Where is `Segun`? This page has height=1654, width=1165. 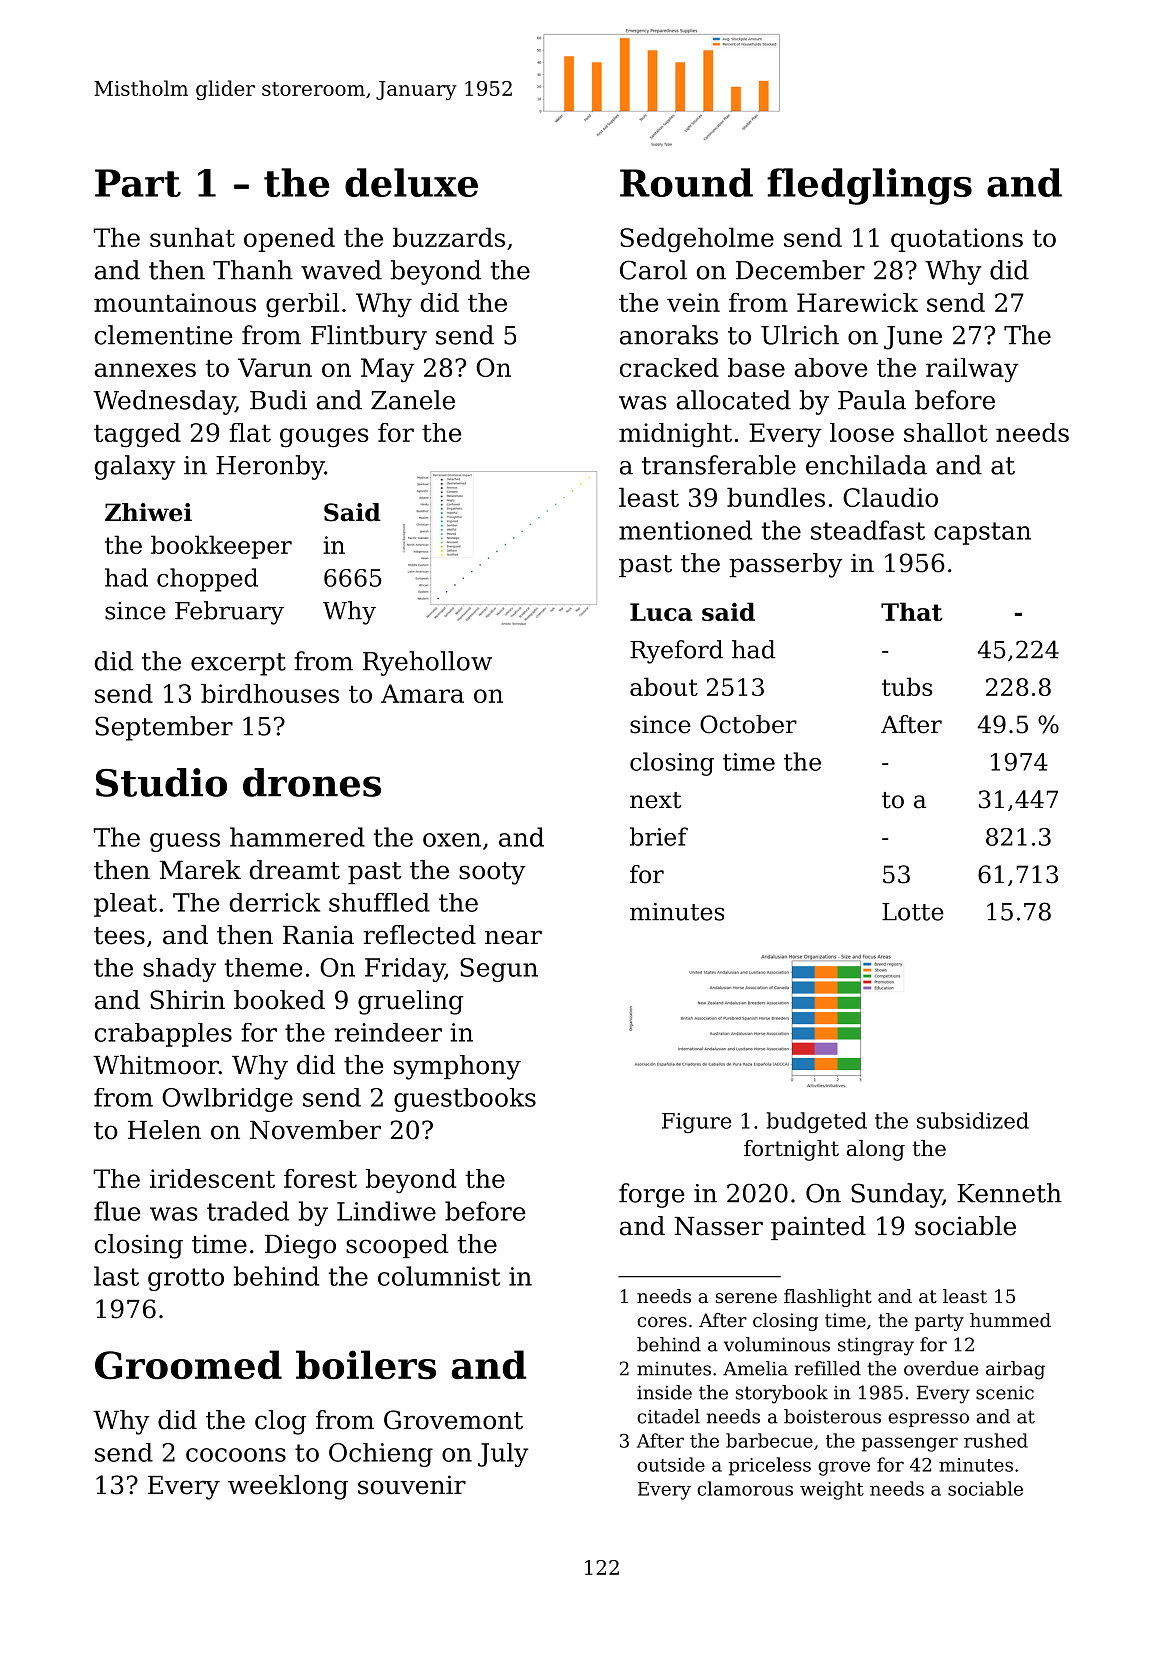
Segun is located at coordinates (499, 970).
